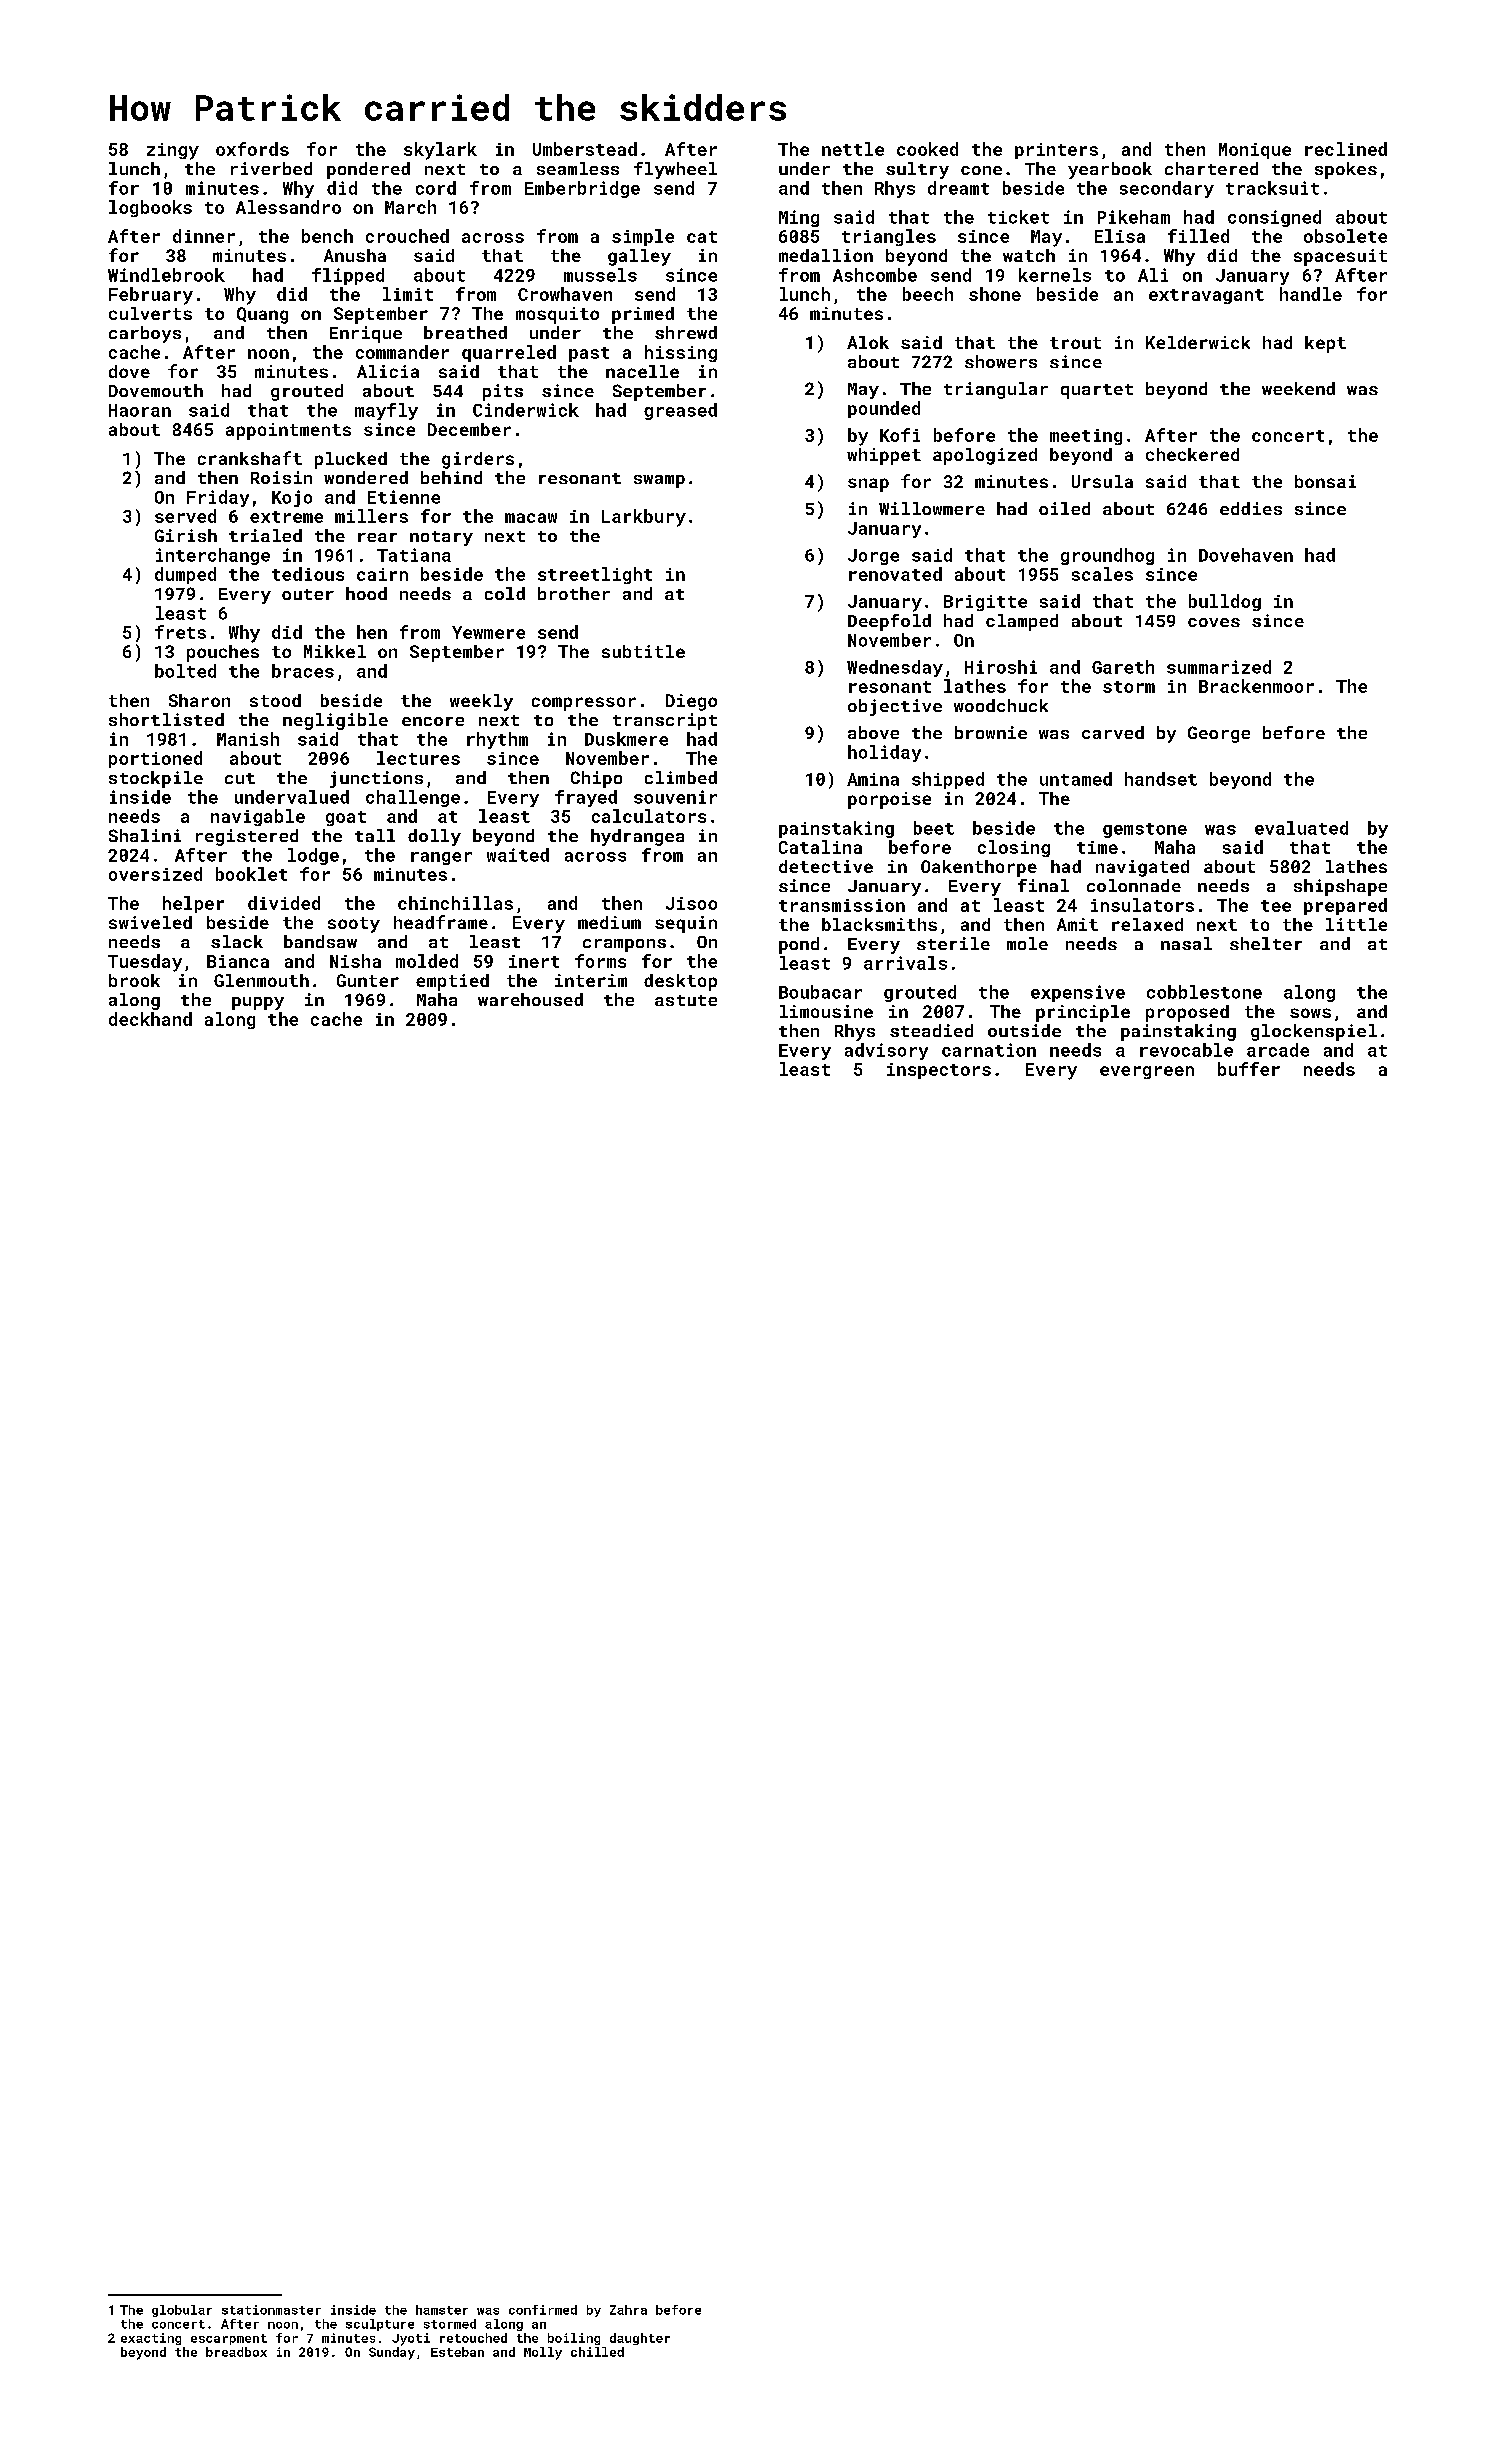  Describe the element at coordinates (939, 1071) in the image. I see `inspectors` at that location.
